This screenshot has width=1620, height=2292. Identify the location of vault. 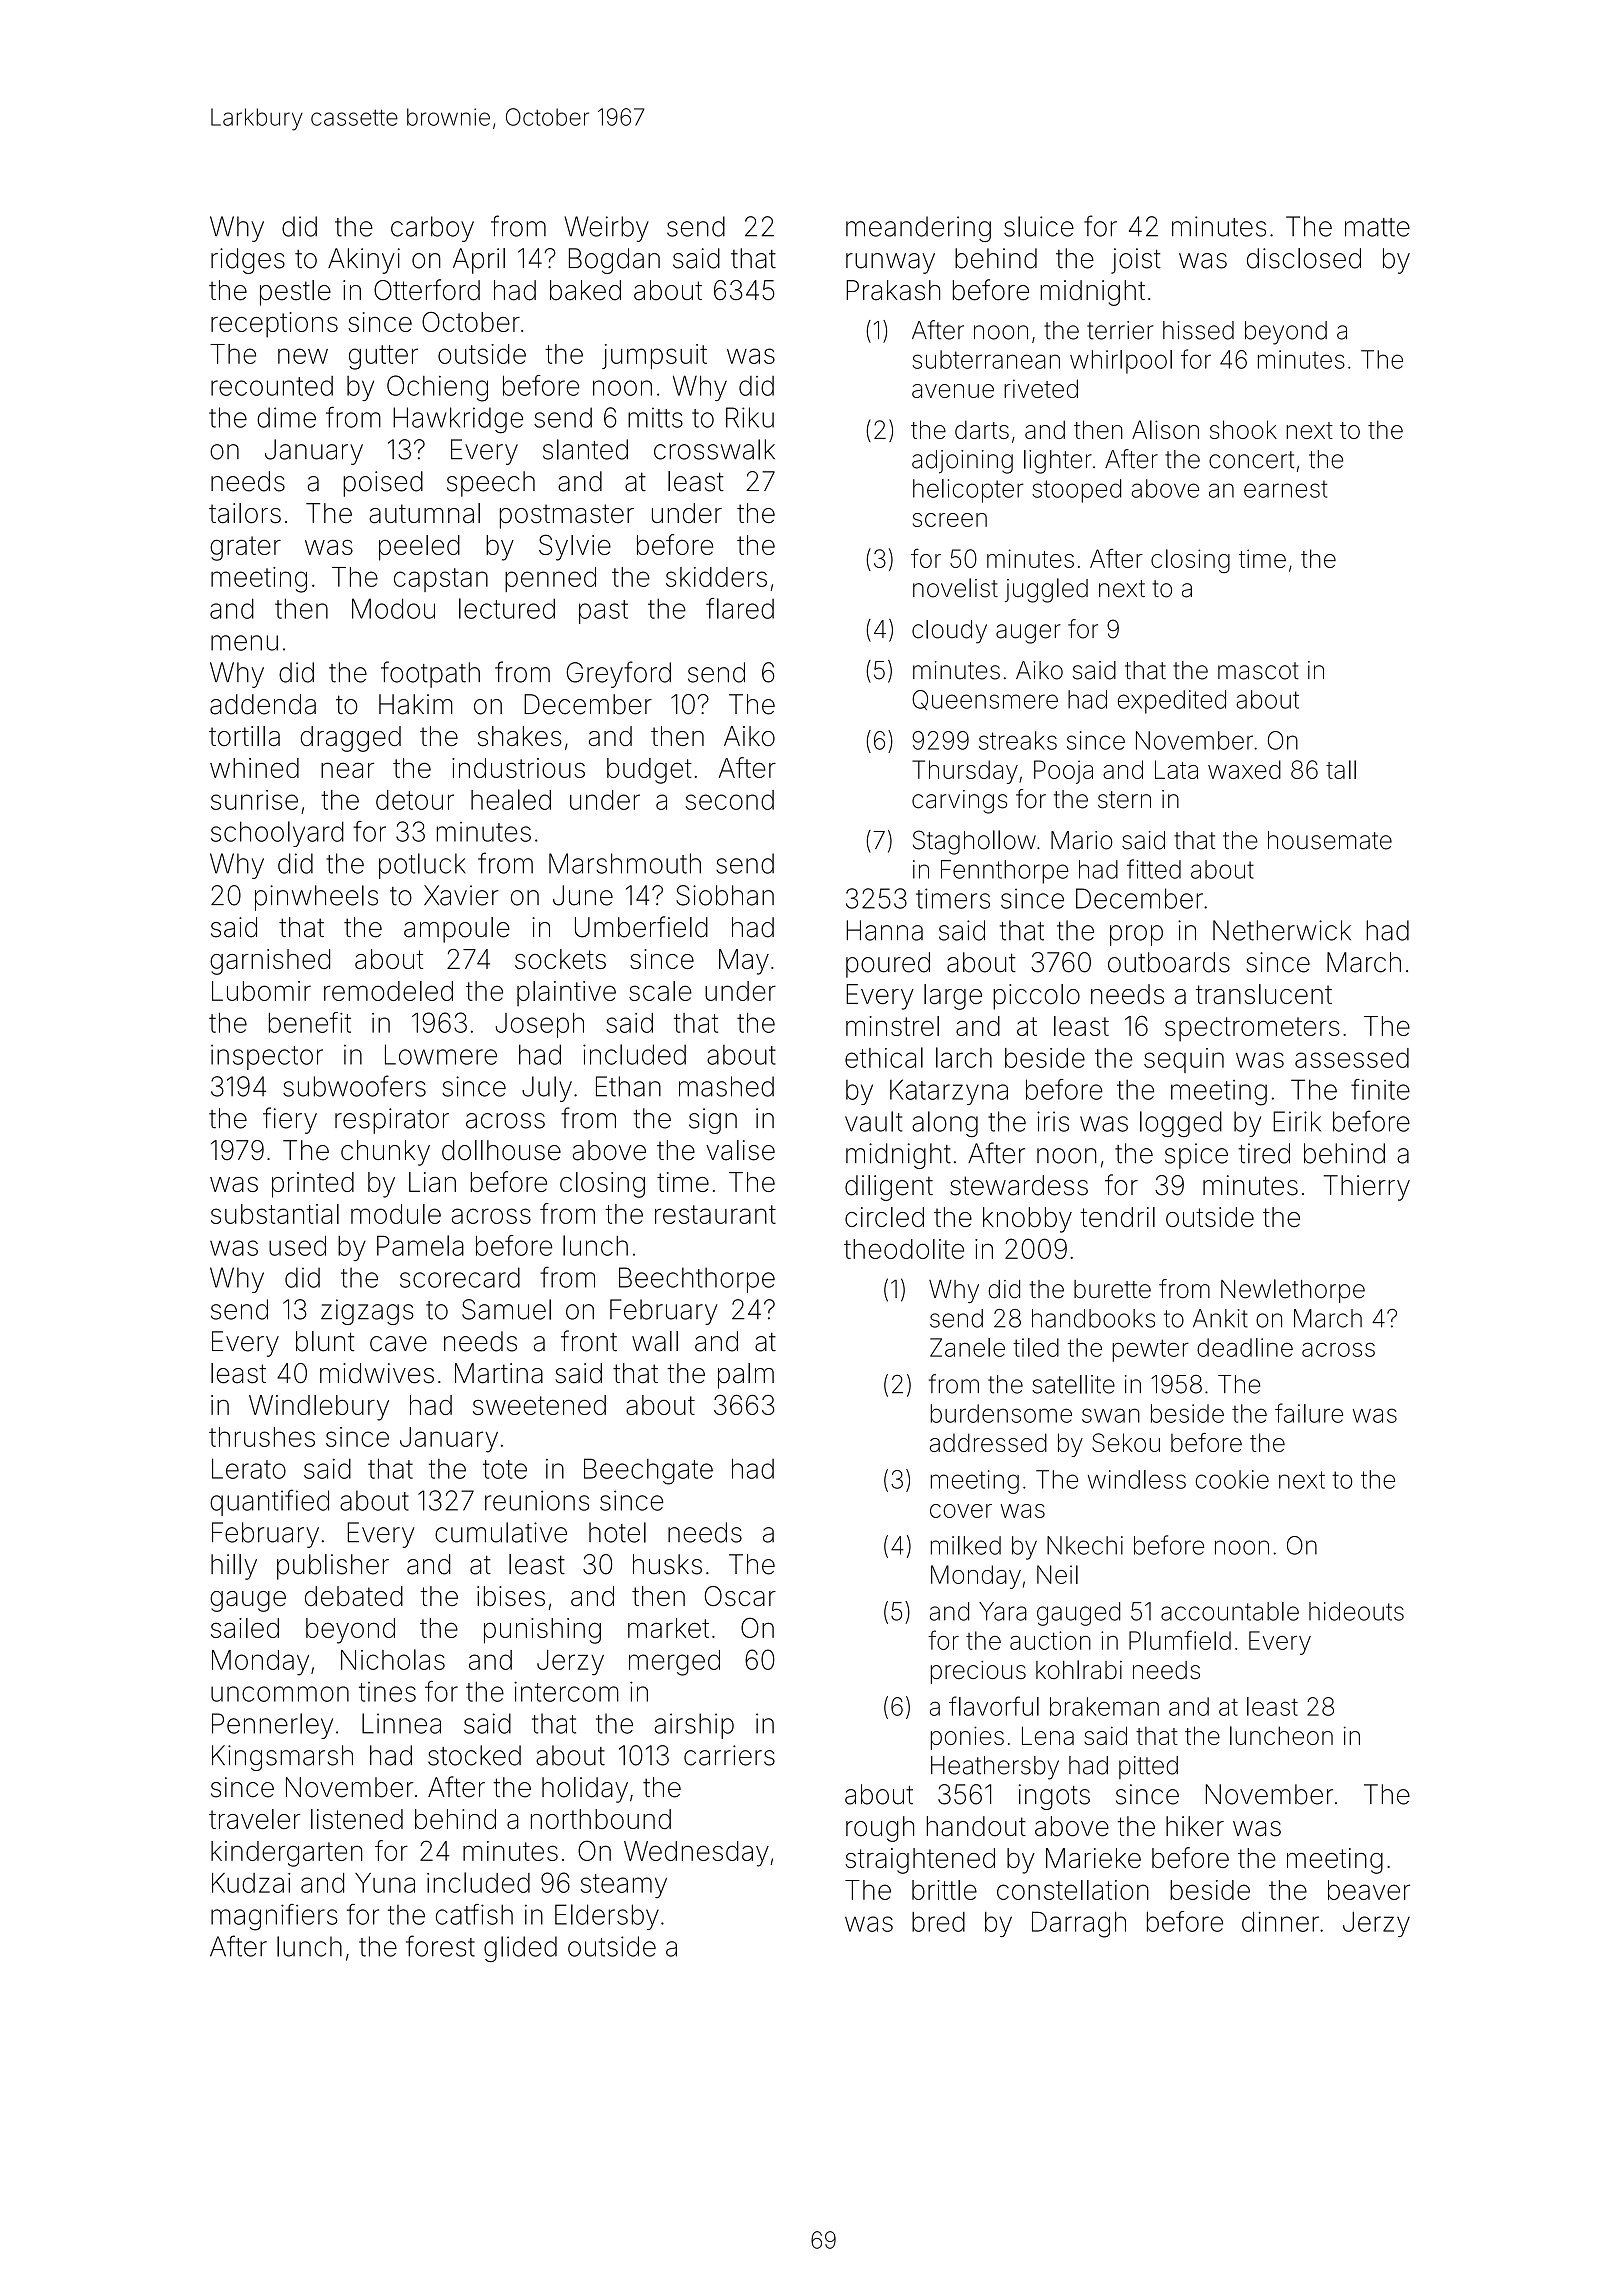
(873, 1121).
